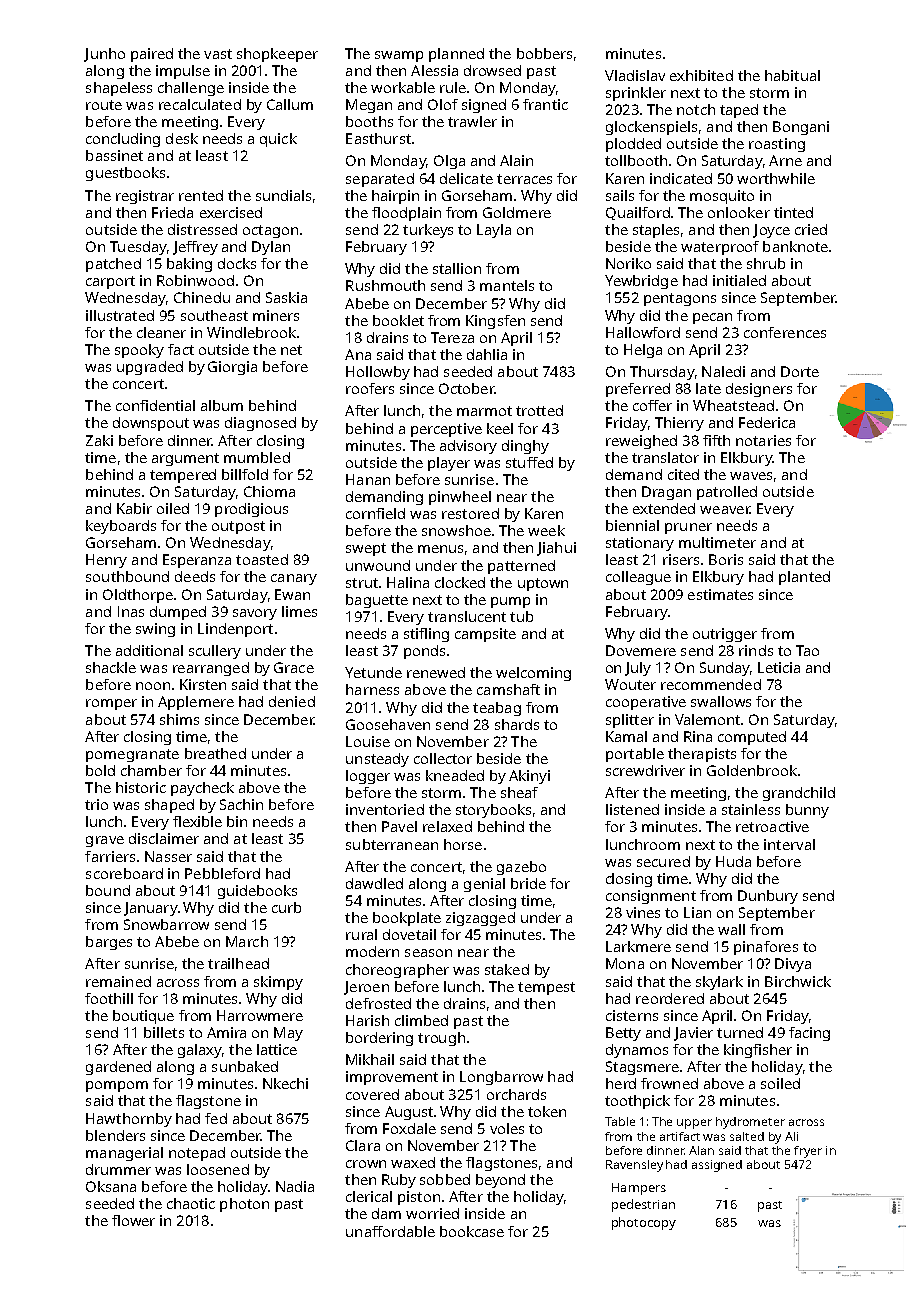  Describe the element at coordinates (278, 140) in the screenshot. I see `quick` at that location.
